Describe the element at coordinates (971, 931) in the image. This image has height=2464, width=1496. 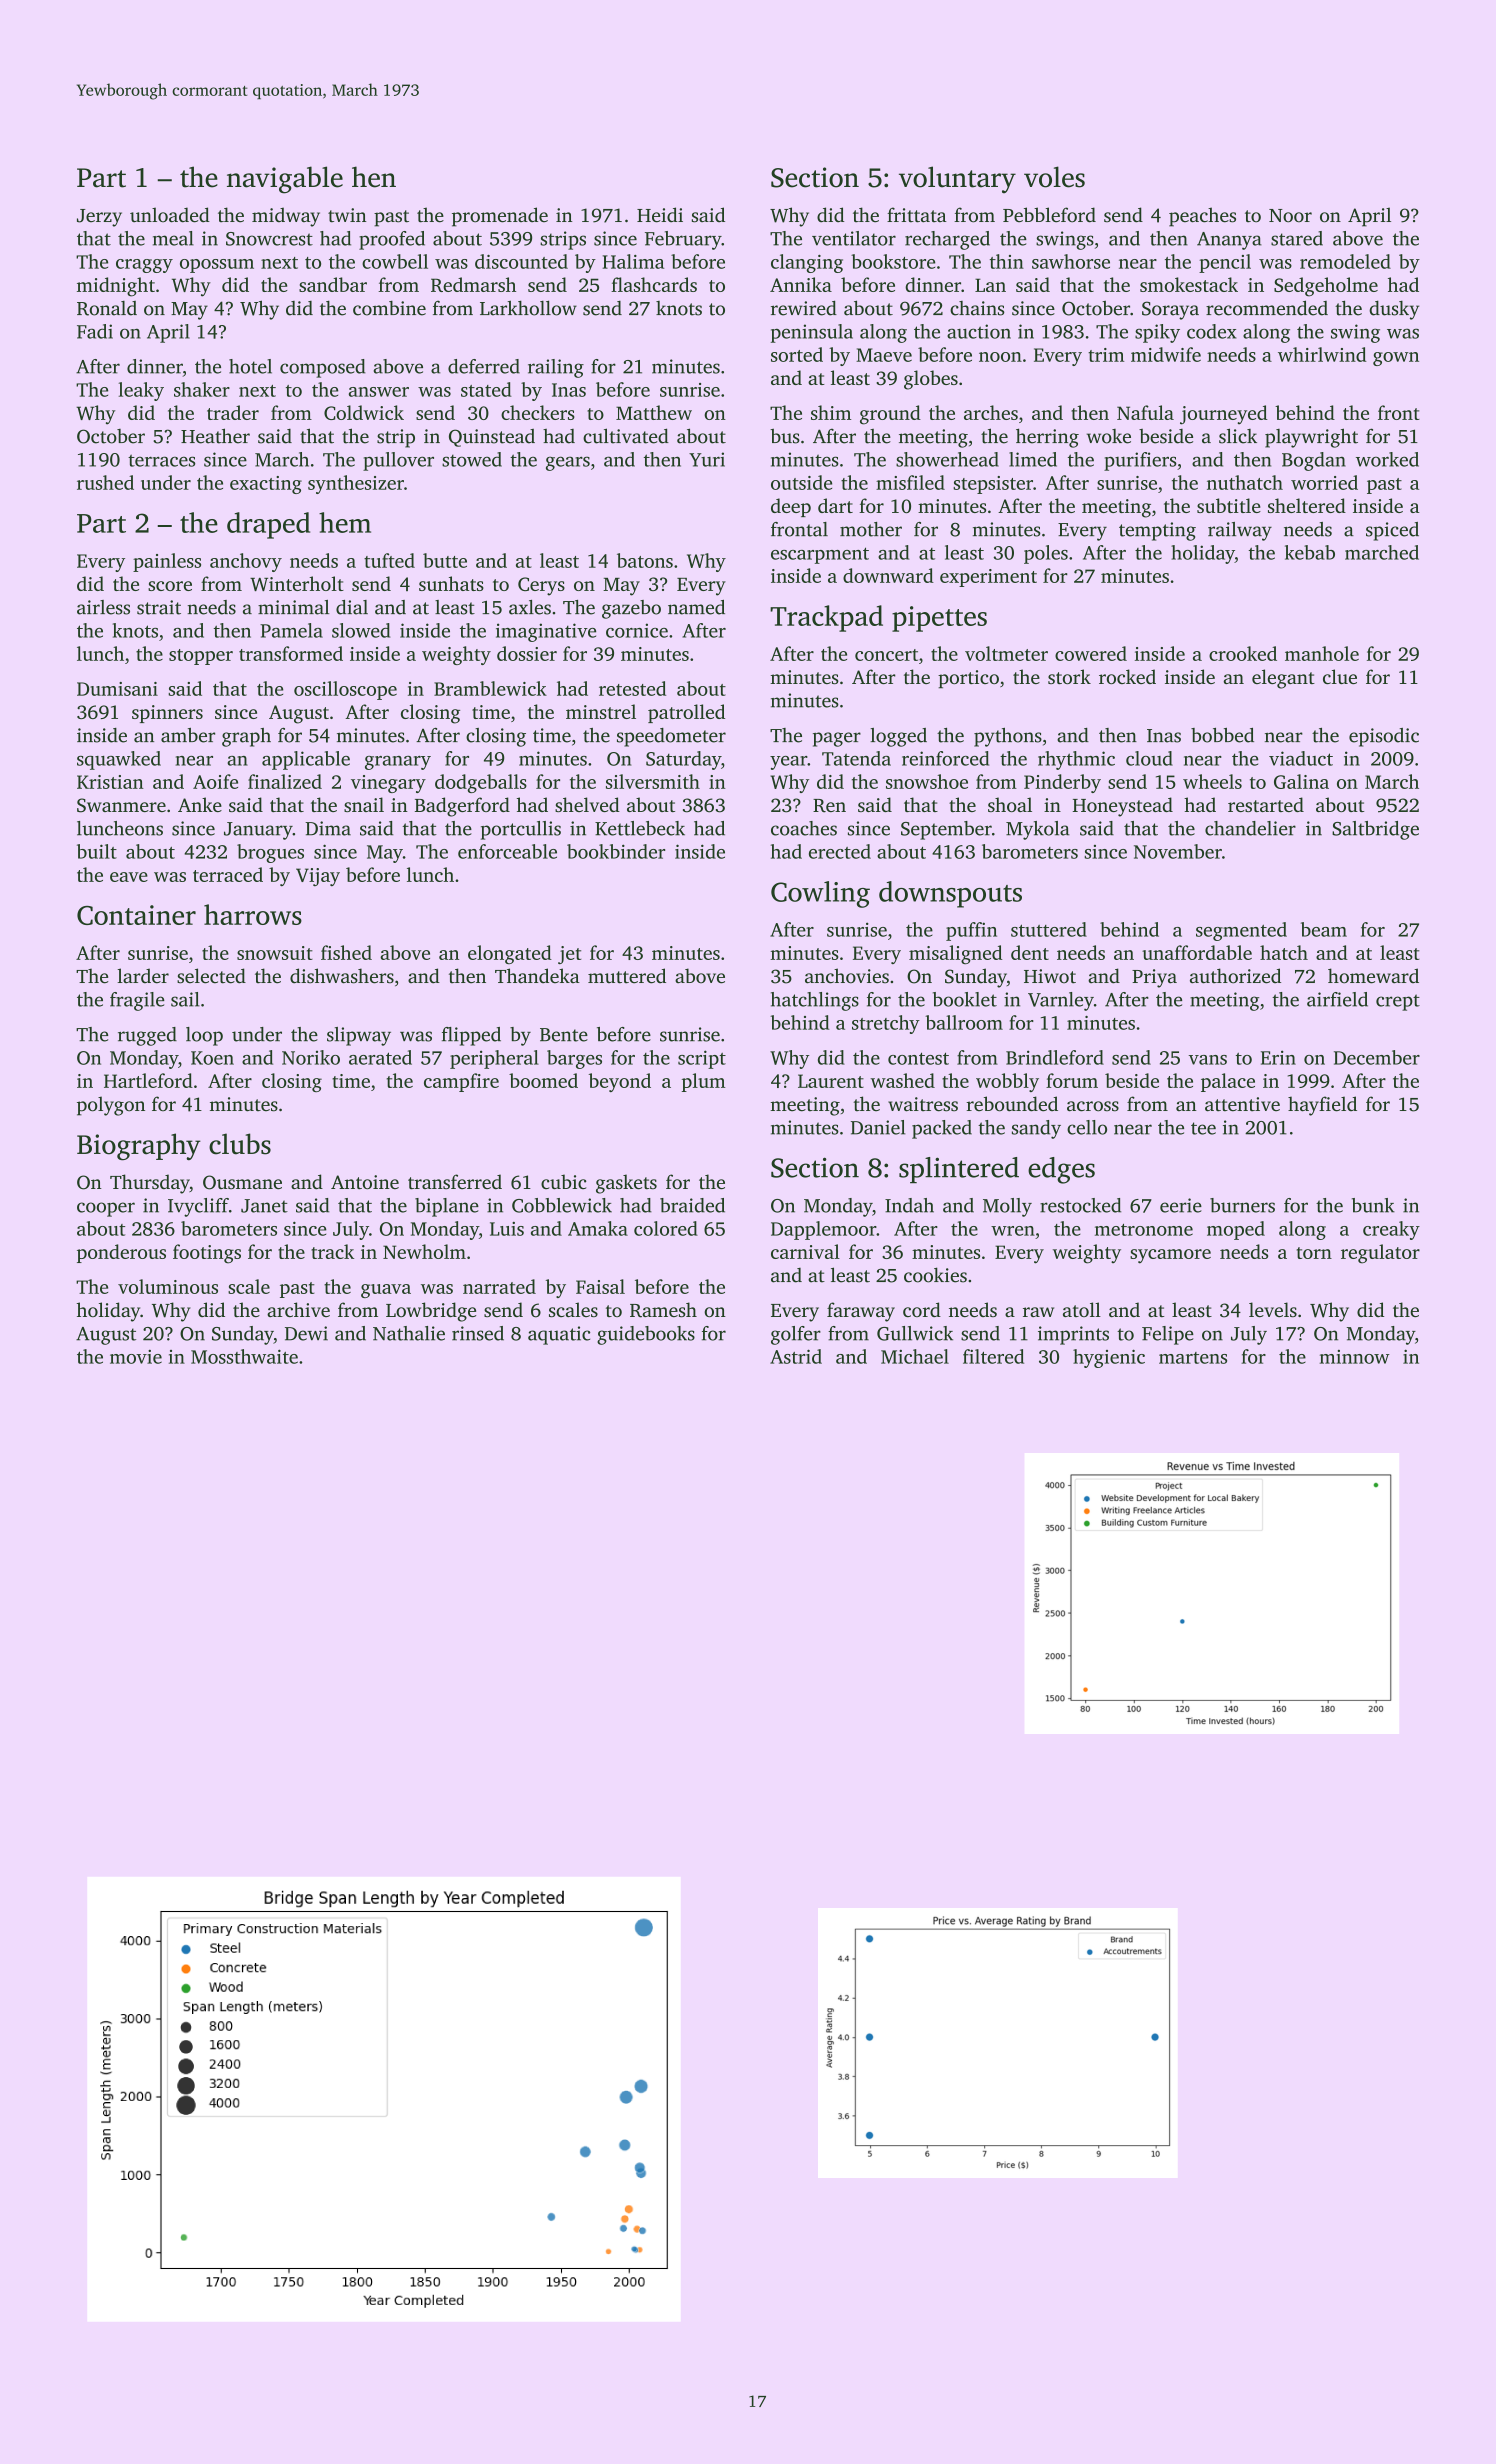
I see `puffin` at that location.
